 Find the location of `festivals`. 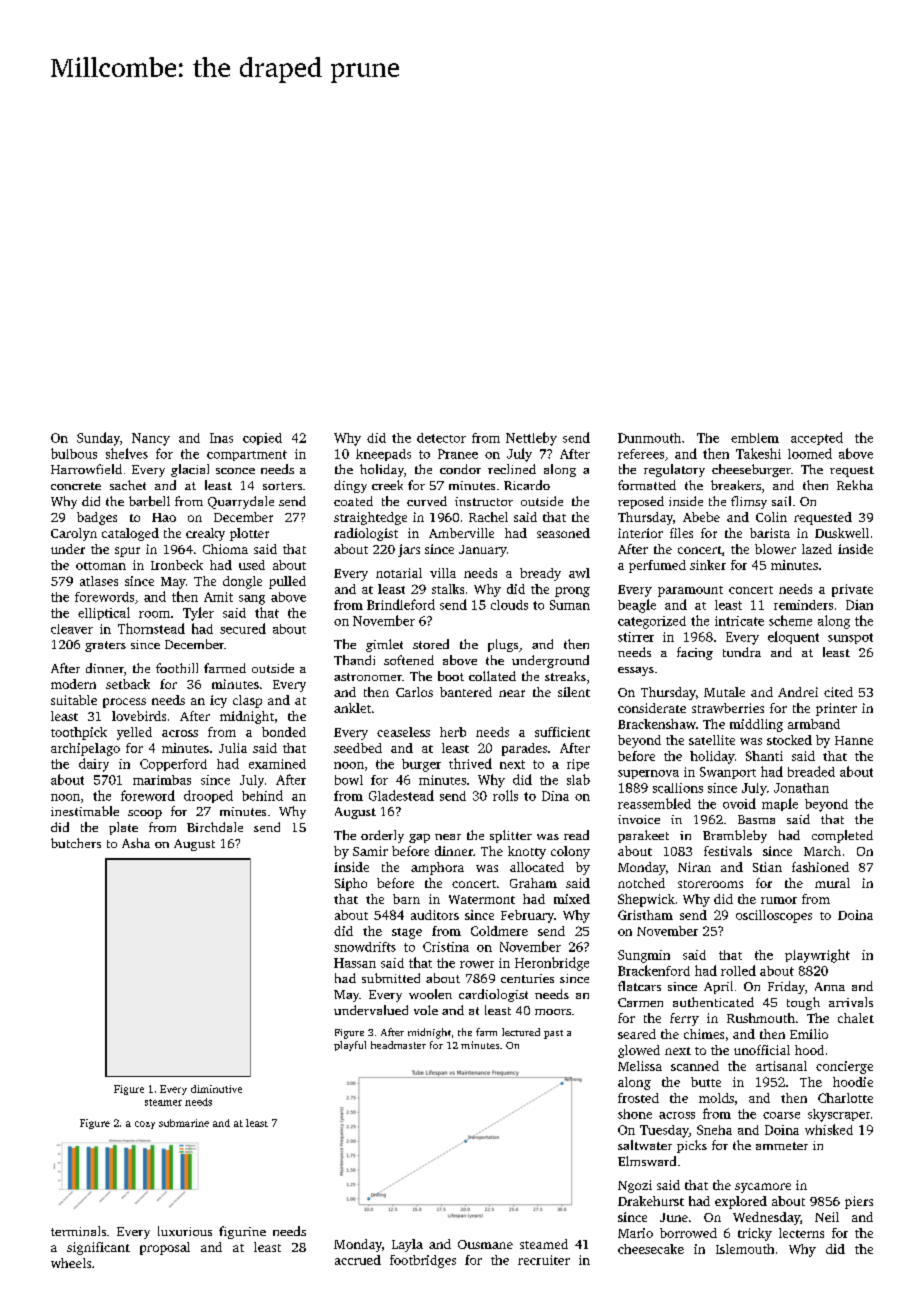

festivals is located at coordinates (728, 851).
